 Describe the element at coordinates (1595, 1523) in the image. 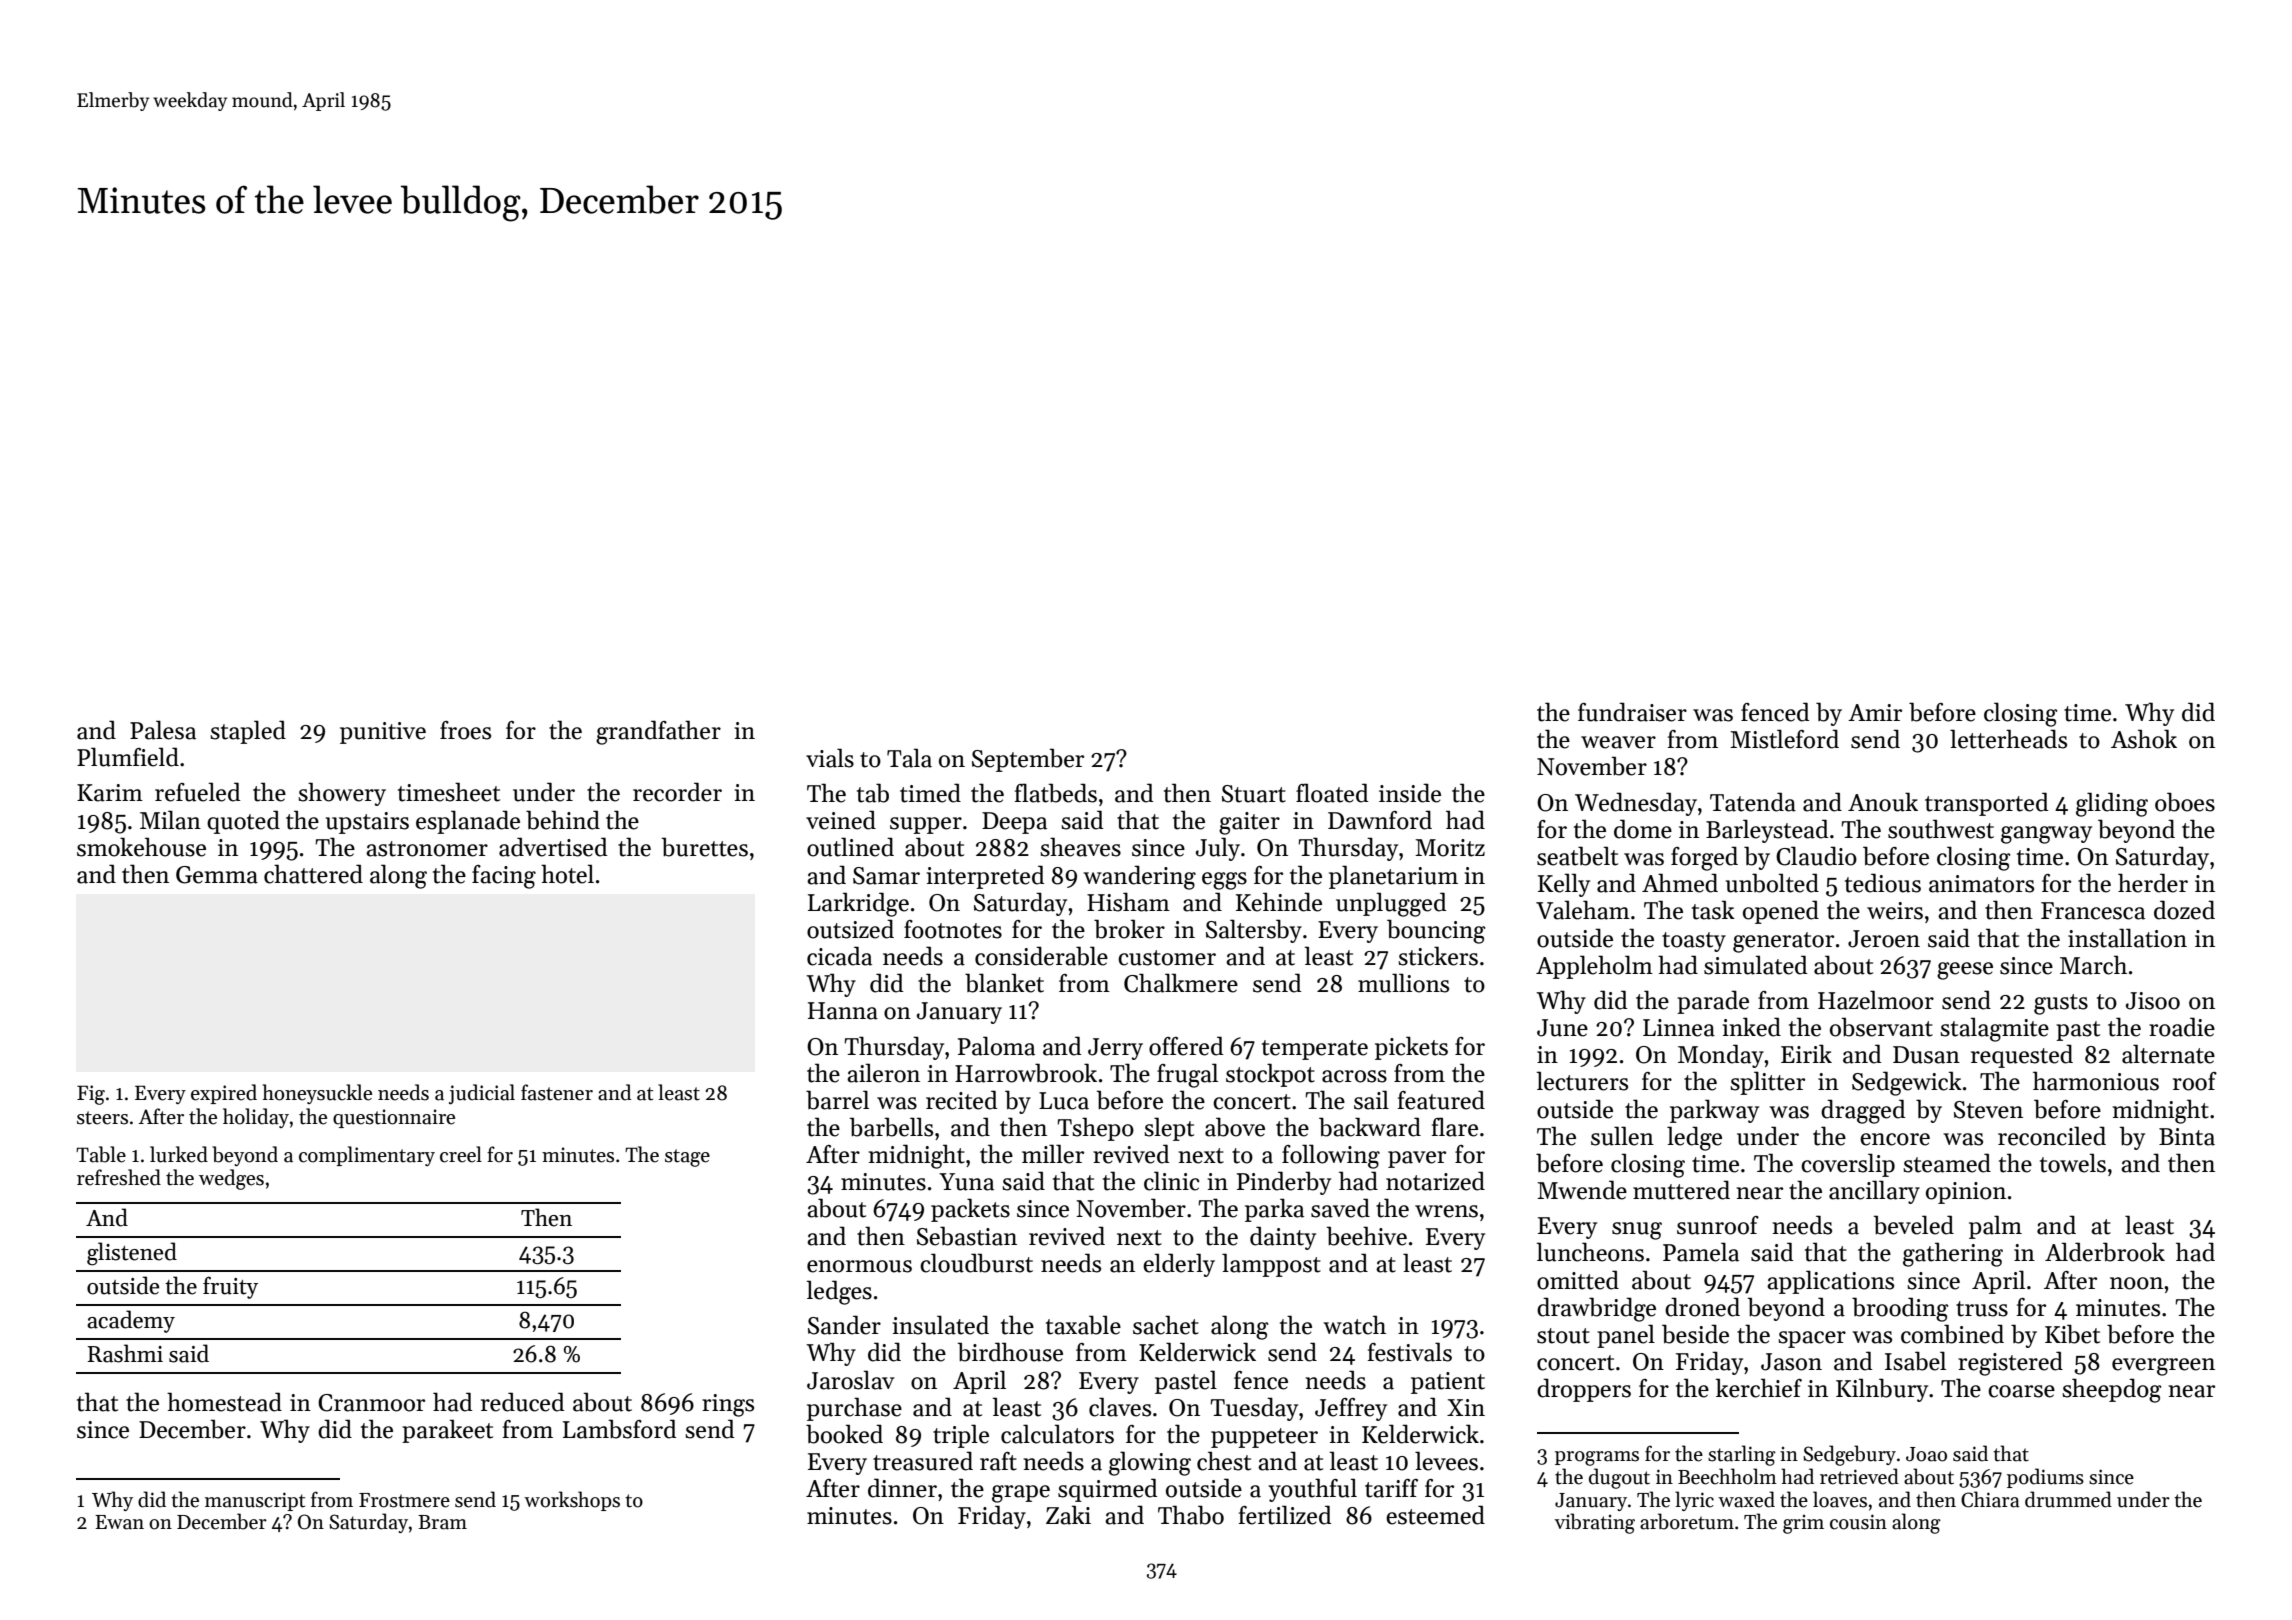

I see `vibrating` at that location.
